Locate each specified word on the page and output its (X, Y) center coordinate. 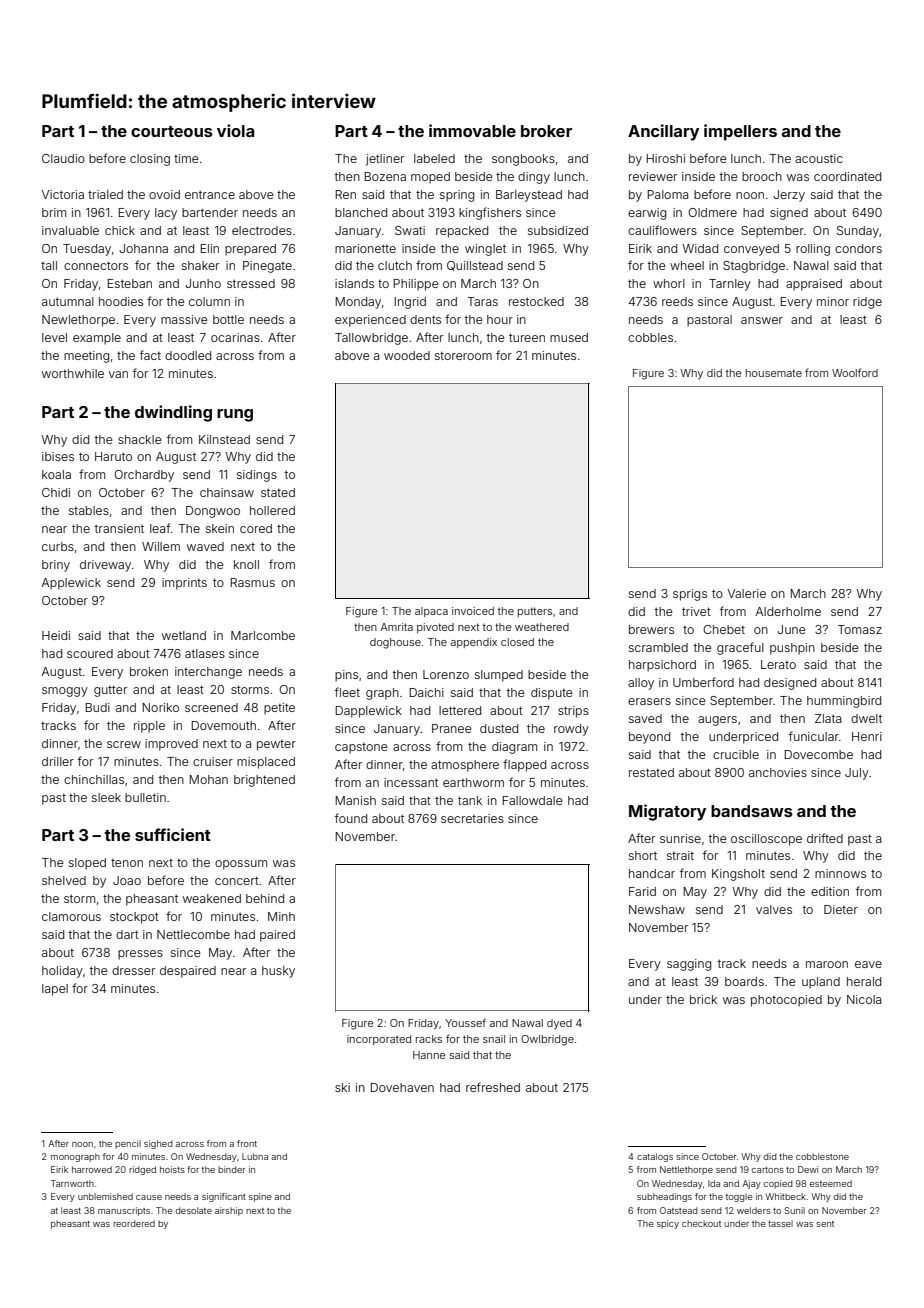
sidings (257, 476)
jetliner (385, 160)
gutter (110, 691)
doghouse (395, 643)
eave (868, 964)
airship (229, 1211)
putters (535, 612)
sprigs (690, 595)
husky (278, 972)
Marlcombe (263, 635)
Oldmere (712, 212)
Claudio (63, 158)
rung (235, 415)
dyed (559, 1024)
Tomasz (860, 629)
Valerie (747, 593)
